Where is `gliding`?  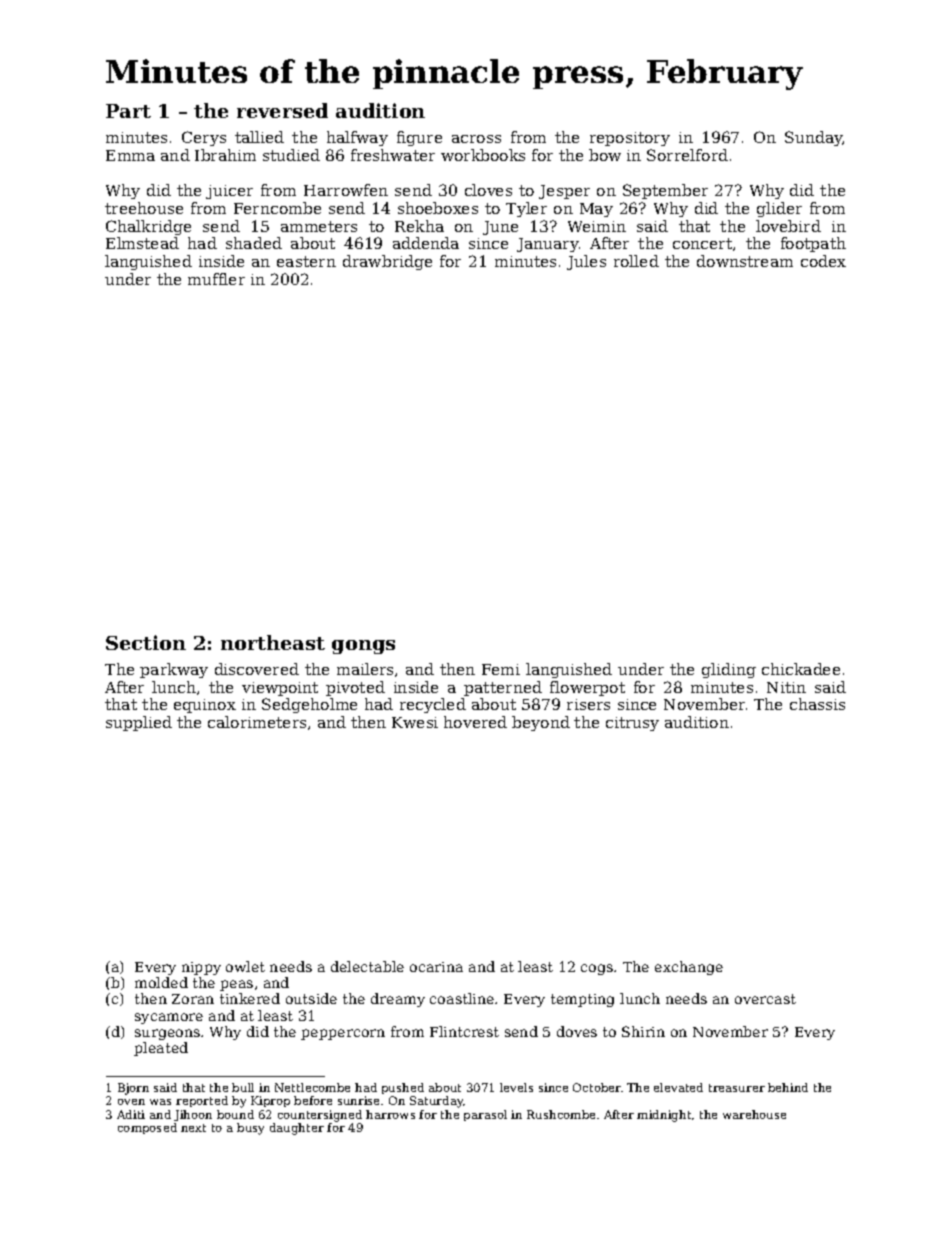
gliding is located at coordinates (729, 670).
